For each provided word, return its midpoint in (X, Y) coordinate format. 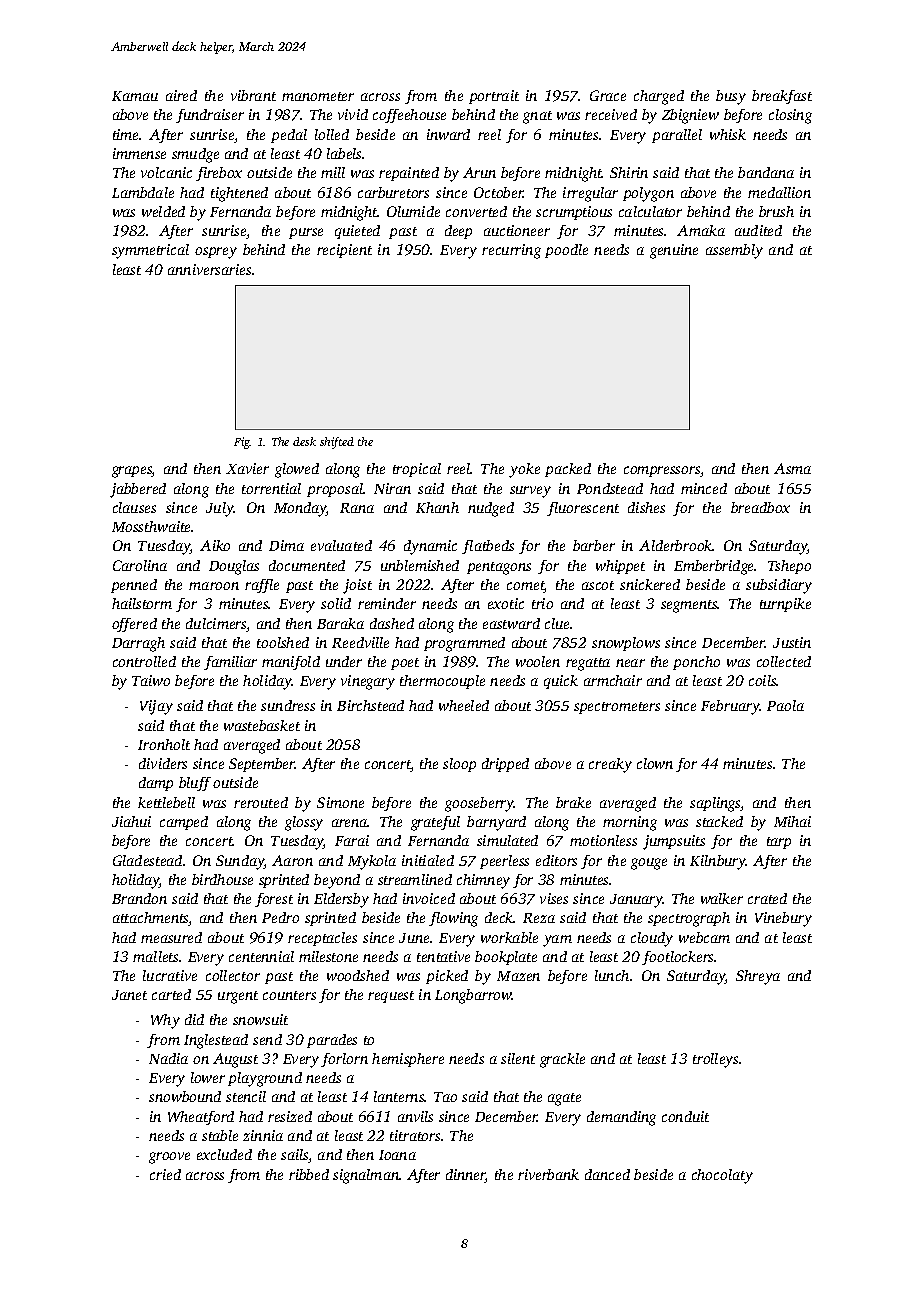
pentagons (499, 568)
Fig (242, 443)
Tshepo (789, 567)
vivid (353, 114)
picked (447, 977)
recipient (344, 251)
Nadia (168, 1058)
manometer (318, 96)
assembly (734, 251)
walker (722, 898)
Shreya (758, 977)
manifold (291, 663)
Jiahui (131, 821)
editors (556, 860)
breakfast (782, 97)
